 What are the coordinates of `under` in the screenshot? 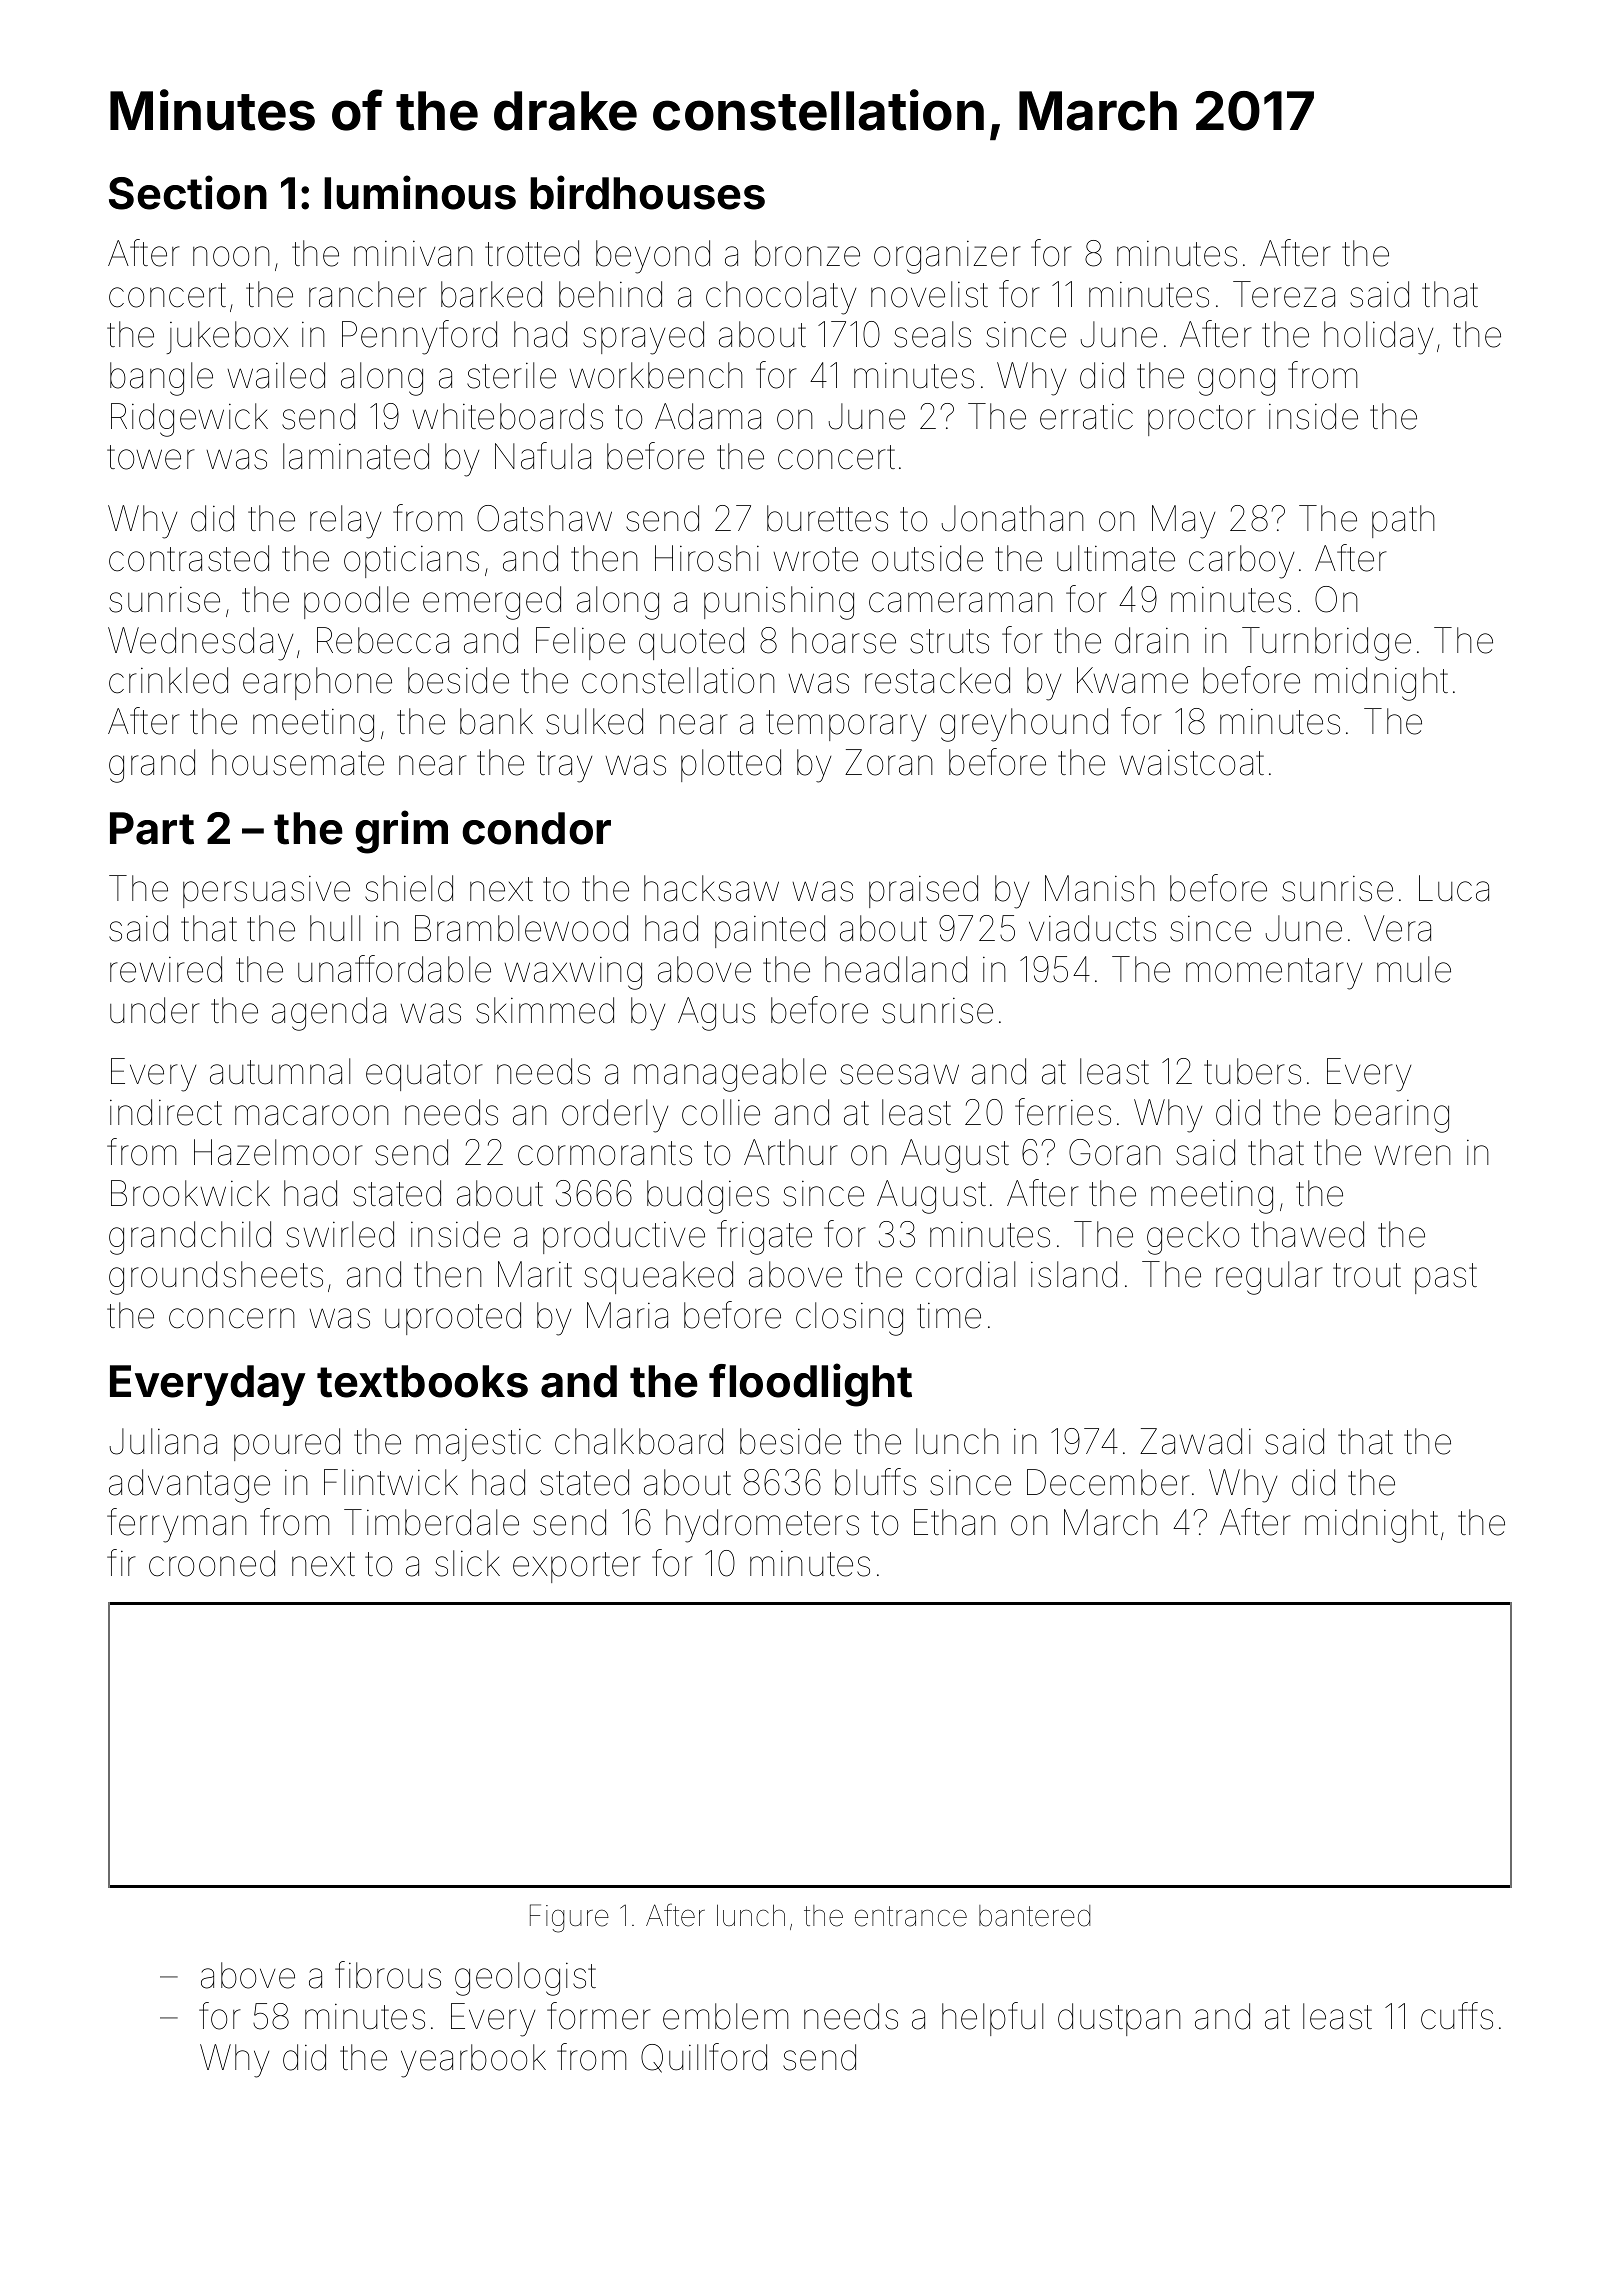 It's located at (155, 1010).
